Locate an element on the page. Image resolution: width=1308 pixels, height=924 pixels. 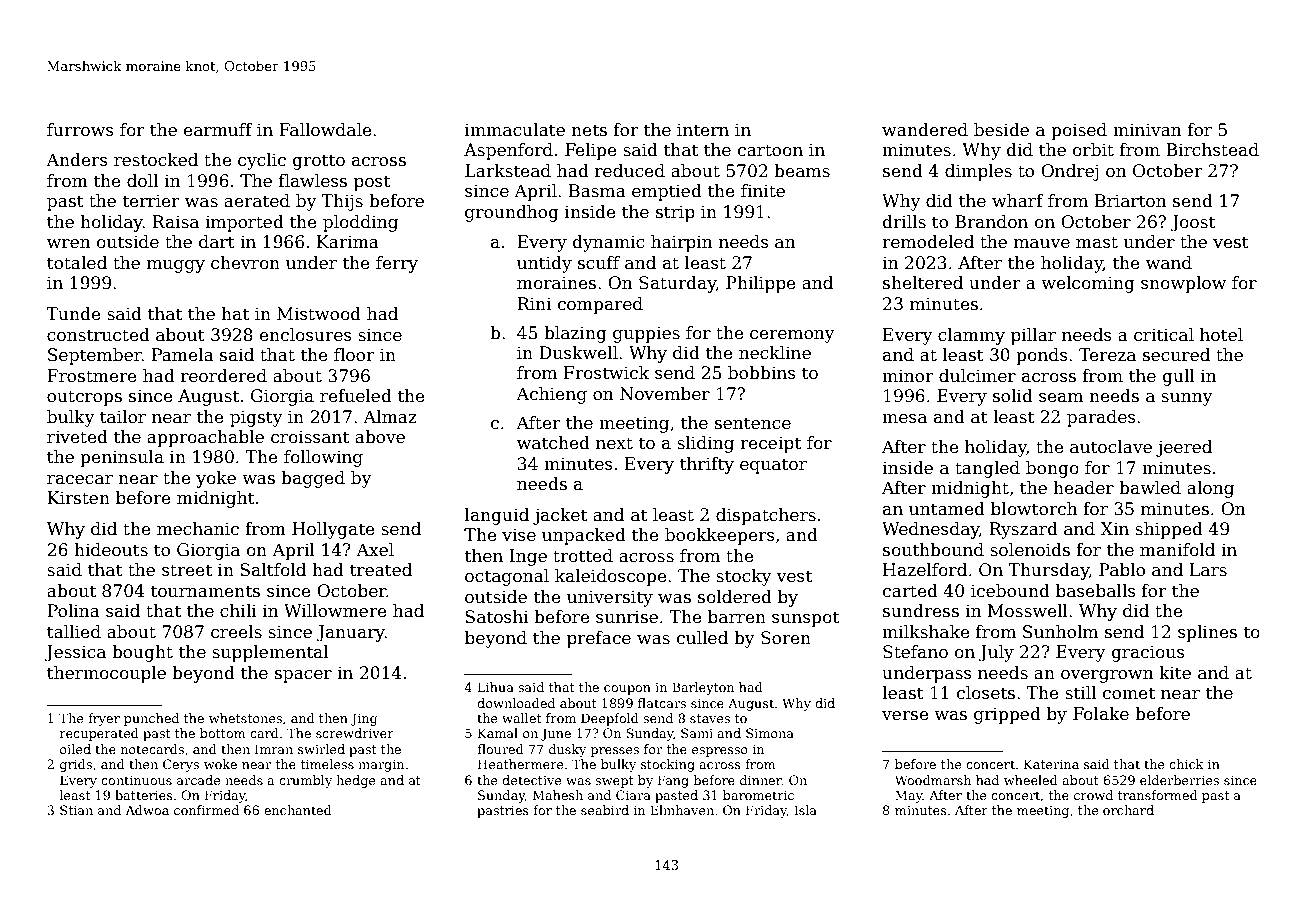
Rini is located at coordinates (534, 303).
